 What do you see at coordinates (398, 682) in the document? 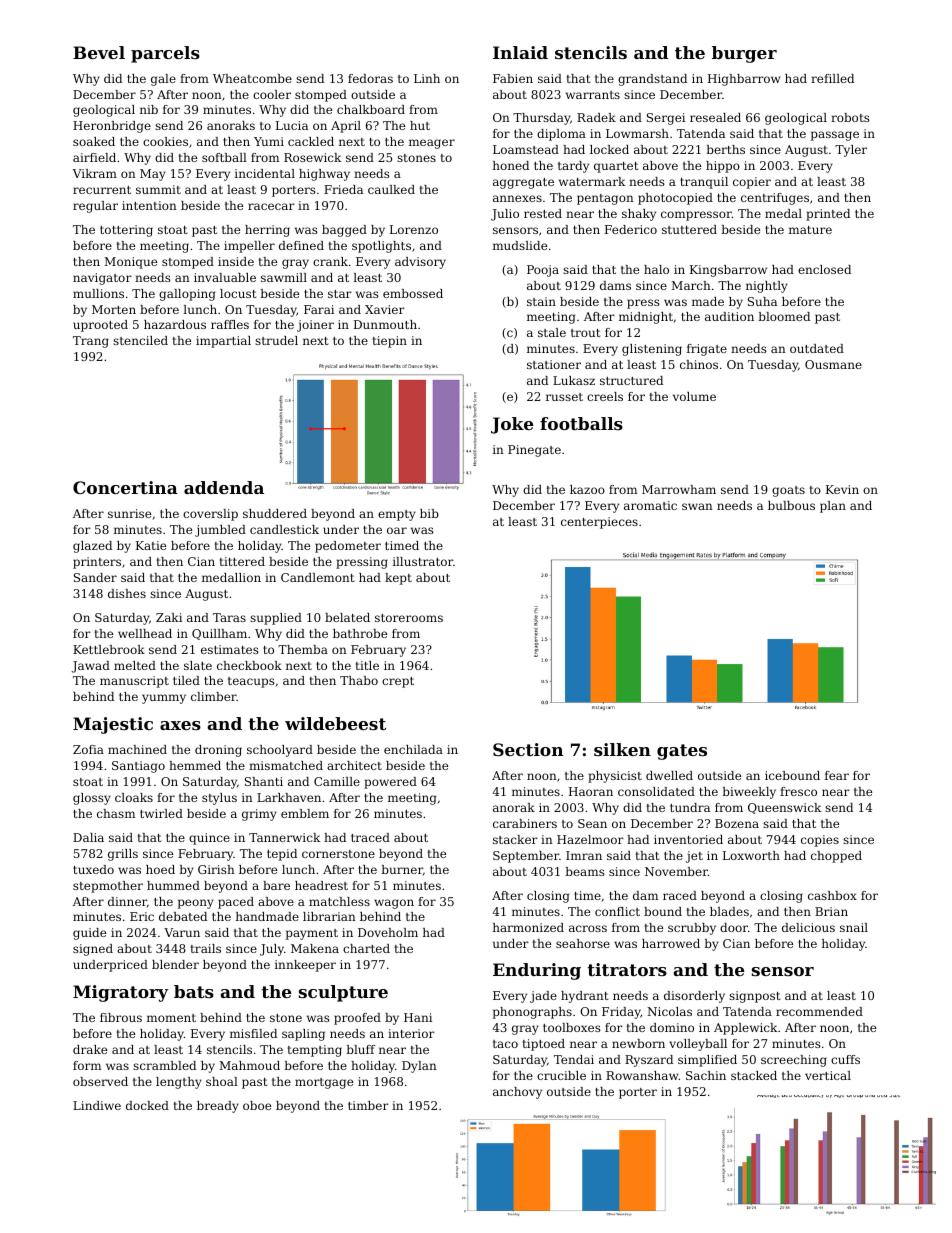
I see `crept` at bounding box center [398, 682].
